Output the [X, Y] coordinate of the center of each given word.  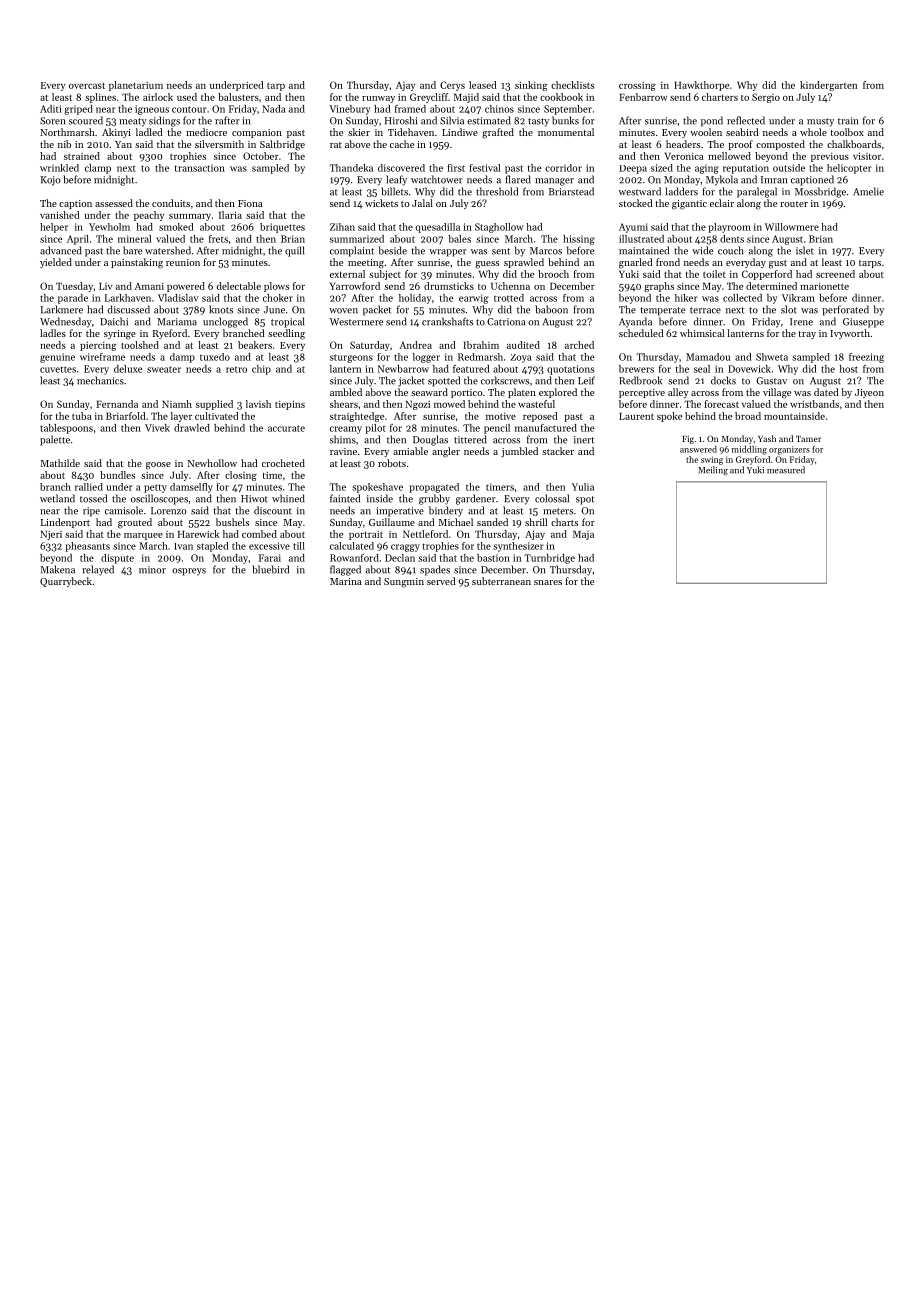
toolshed [140, 345]
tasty [538, 122]
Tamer [808, 439]
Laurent [636, 416]
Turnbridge [550, 559]
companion [257, 133]
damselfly [191, 488]
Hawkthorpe [701, 86]
